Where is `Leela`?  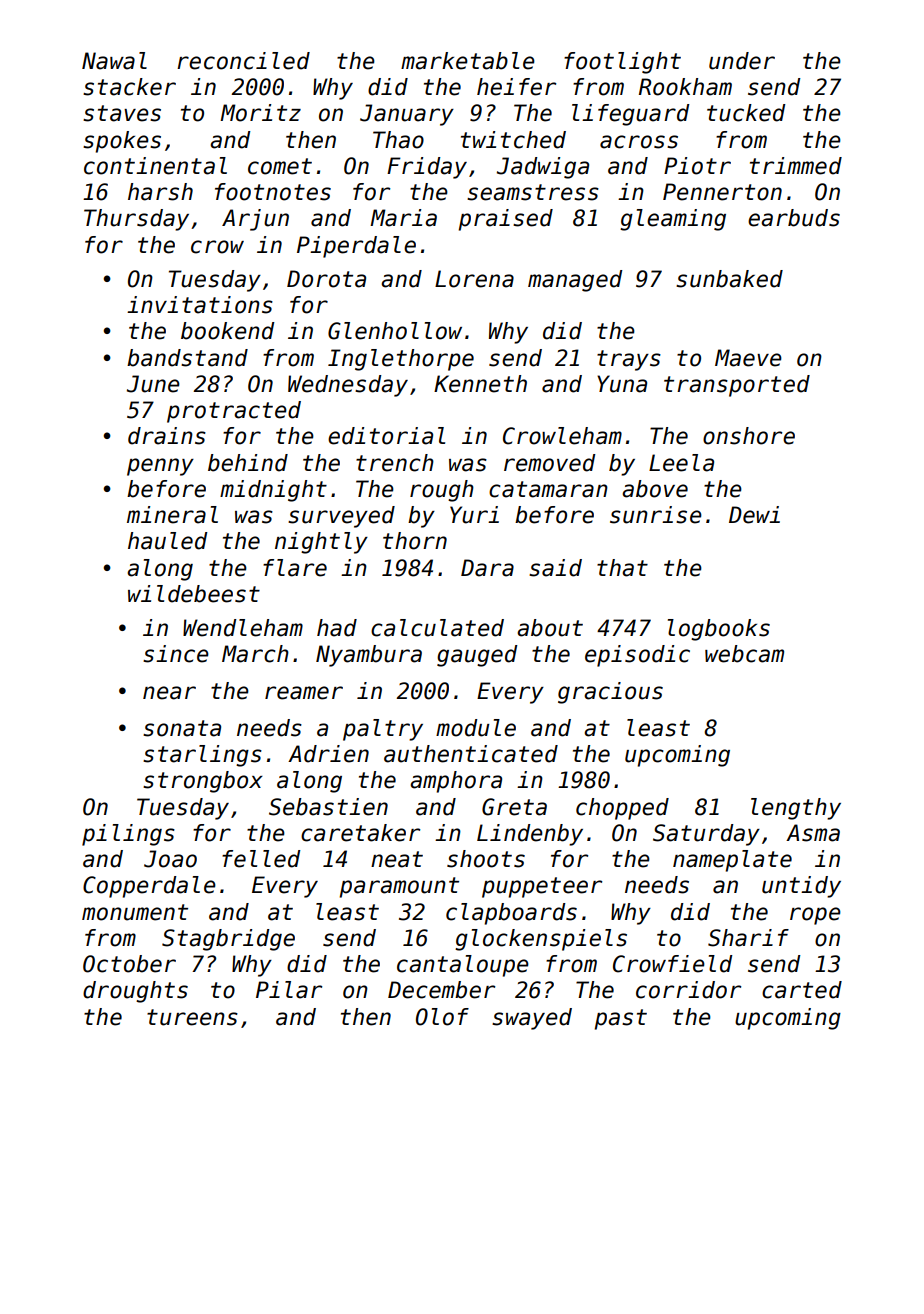 Leela is located at coordinates (681, 463).
